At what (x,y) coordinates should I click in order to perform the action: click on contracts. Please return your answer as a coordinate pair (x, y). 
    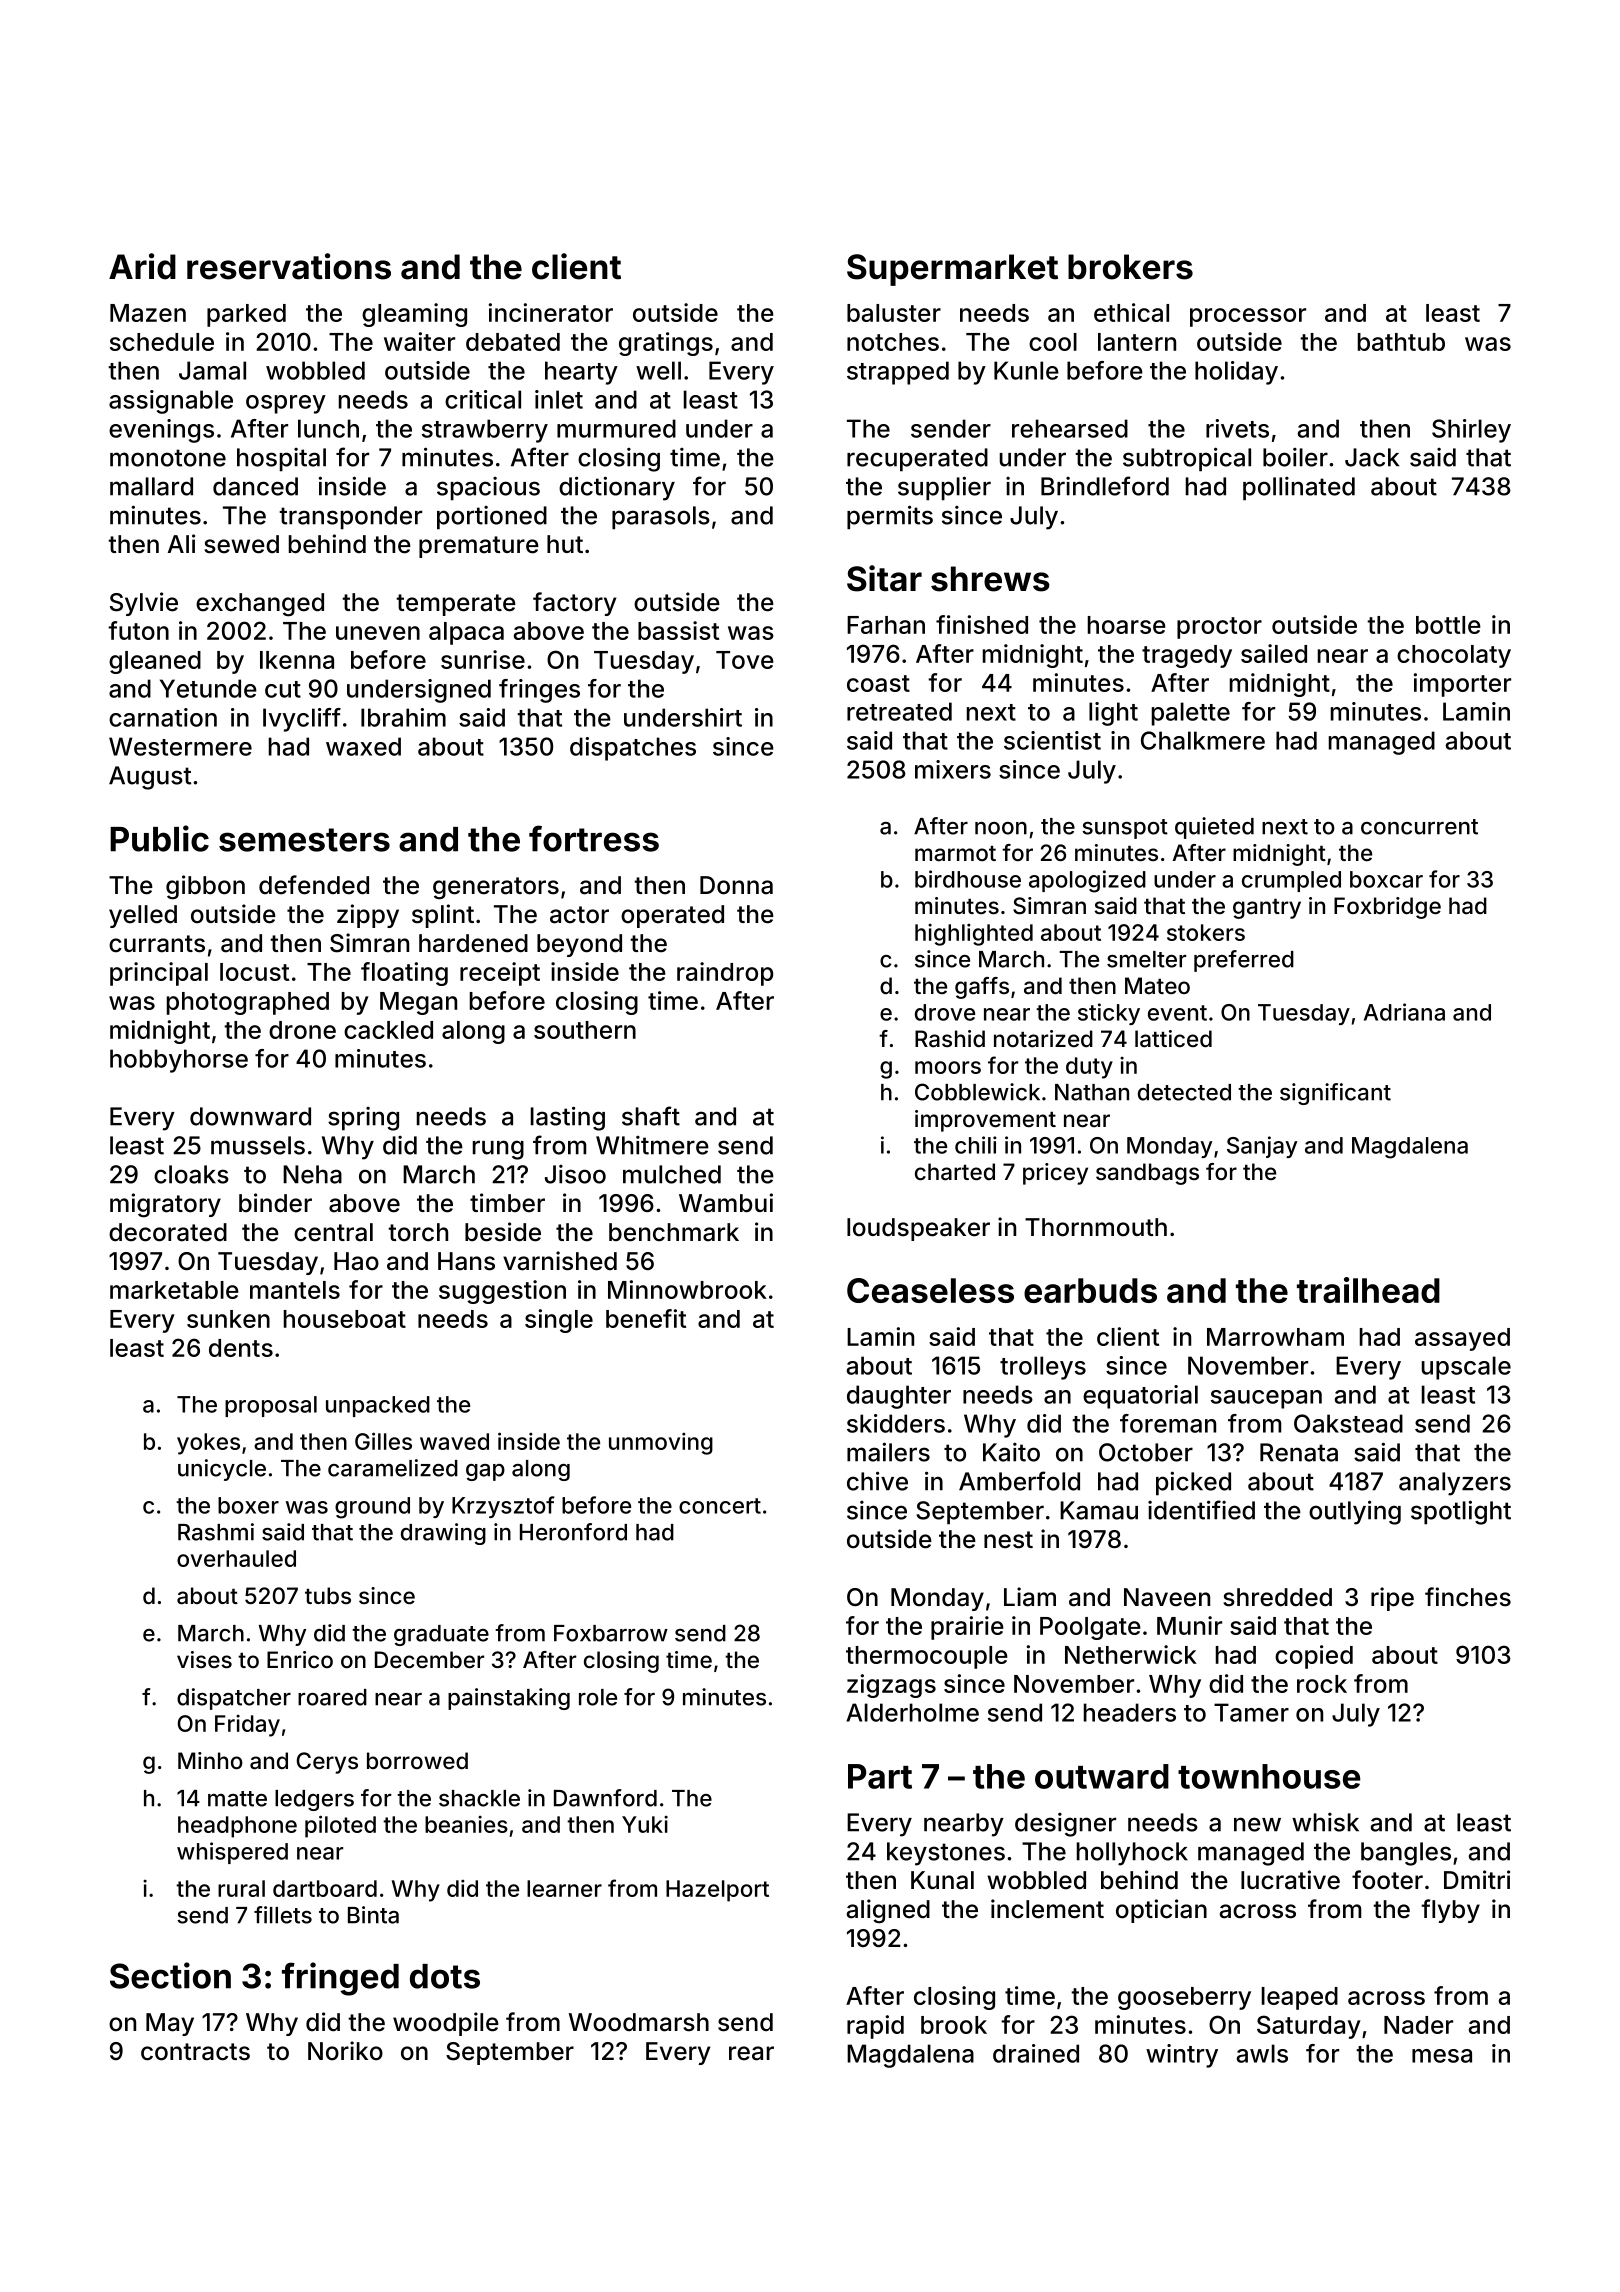
    Looking at the image, I should click on (195, 2052).
